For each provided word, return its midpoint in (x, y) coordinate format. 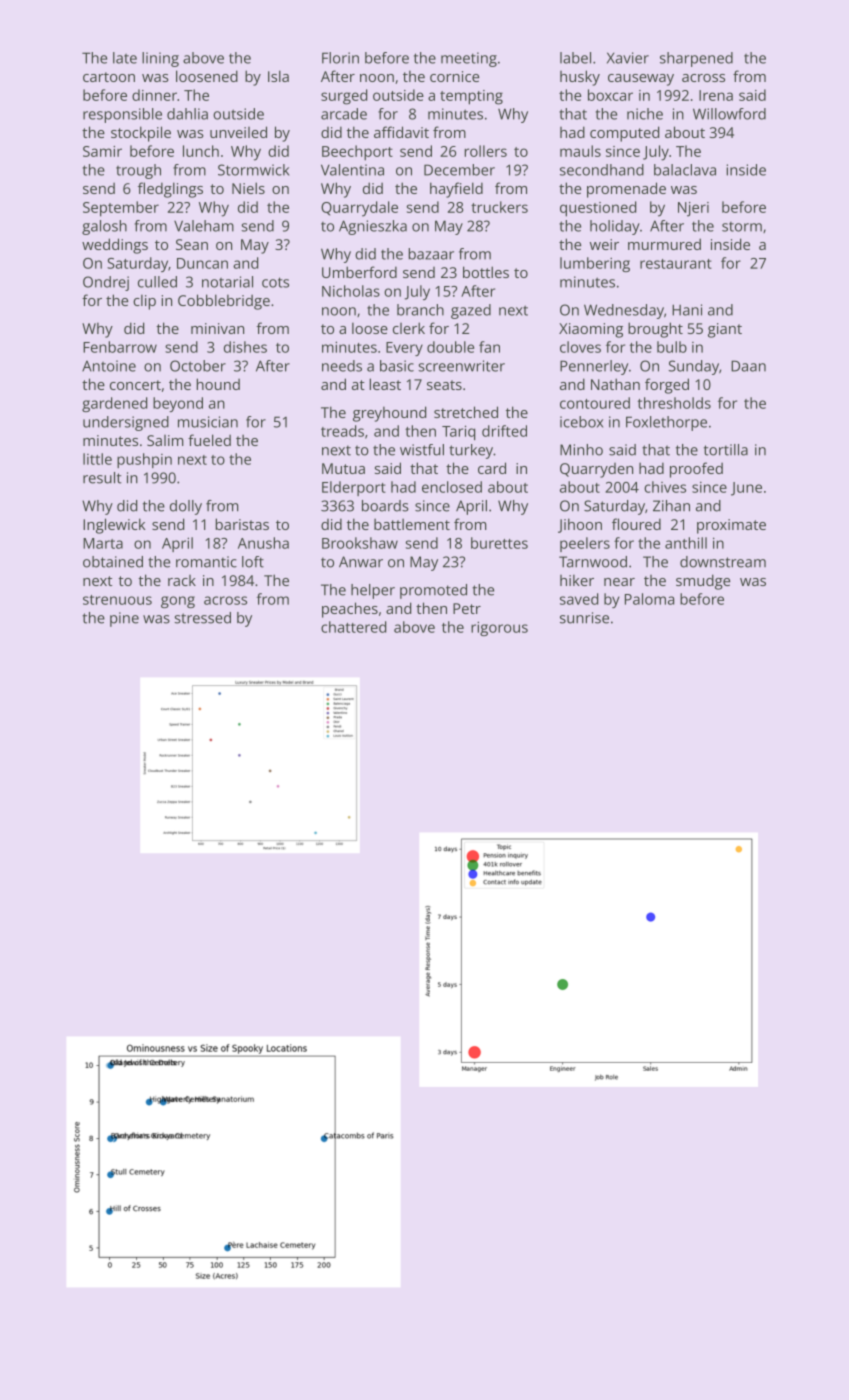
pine (124, 619)
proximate (731, 526)
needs (342, 366)
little (97, 459)
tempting (471, 97)
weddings (115, 246)
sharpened (696, 59)
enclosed (452, 487)
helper (373, 591)
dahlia (187, 114)
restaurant (676, 264)
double (450, 347)
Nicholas (351, 291)
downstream (723, 562)
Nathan (615, 384)
